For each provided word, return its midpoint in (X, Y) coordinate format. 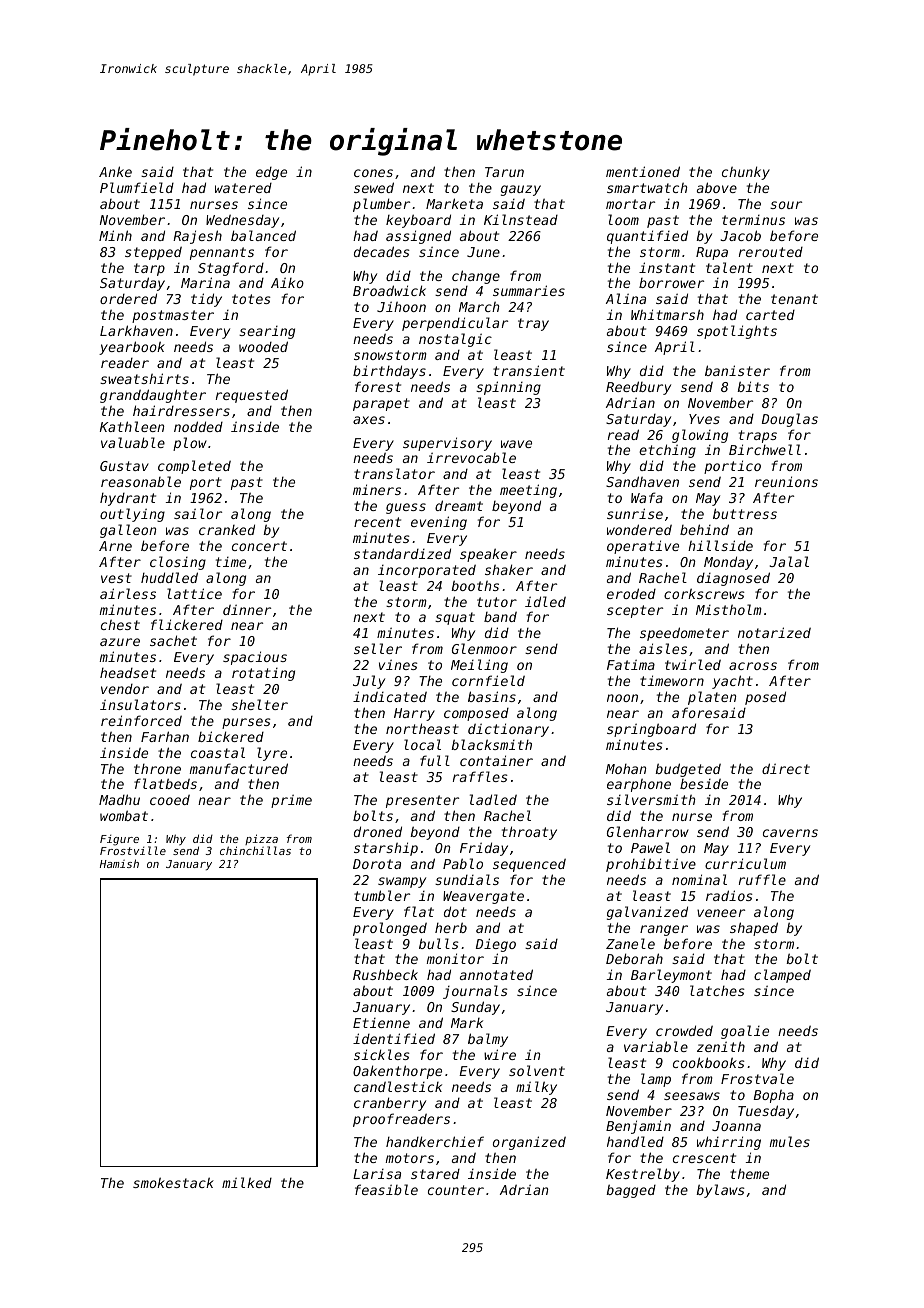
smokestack (173, 1182)
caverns (790, 833)
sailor (198, 513)
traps (758, 436)
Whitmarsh (667, 314)
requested (252, 396)
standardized (402, 553)
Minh (115, 235)
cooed (170, 799)
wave (516, 444)
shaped (754, 929)
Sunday (475, 1008)
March (479, 306)
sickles (382, 1054)
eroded (631, 593)
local (422, 744)
